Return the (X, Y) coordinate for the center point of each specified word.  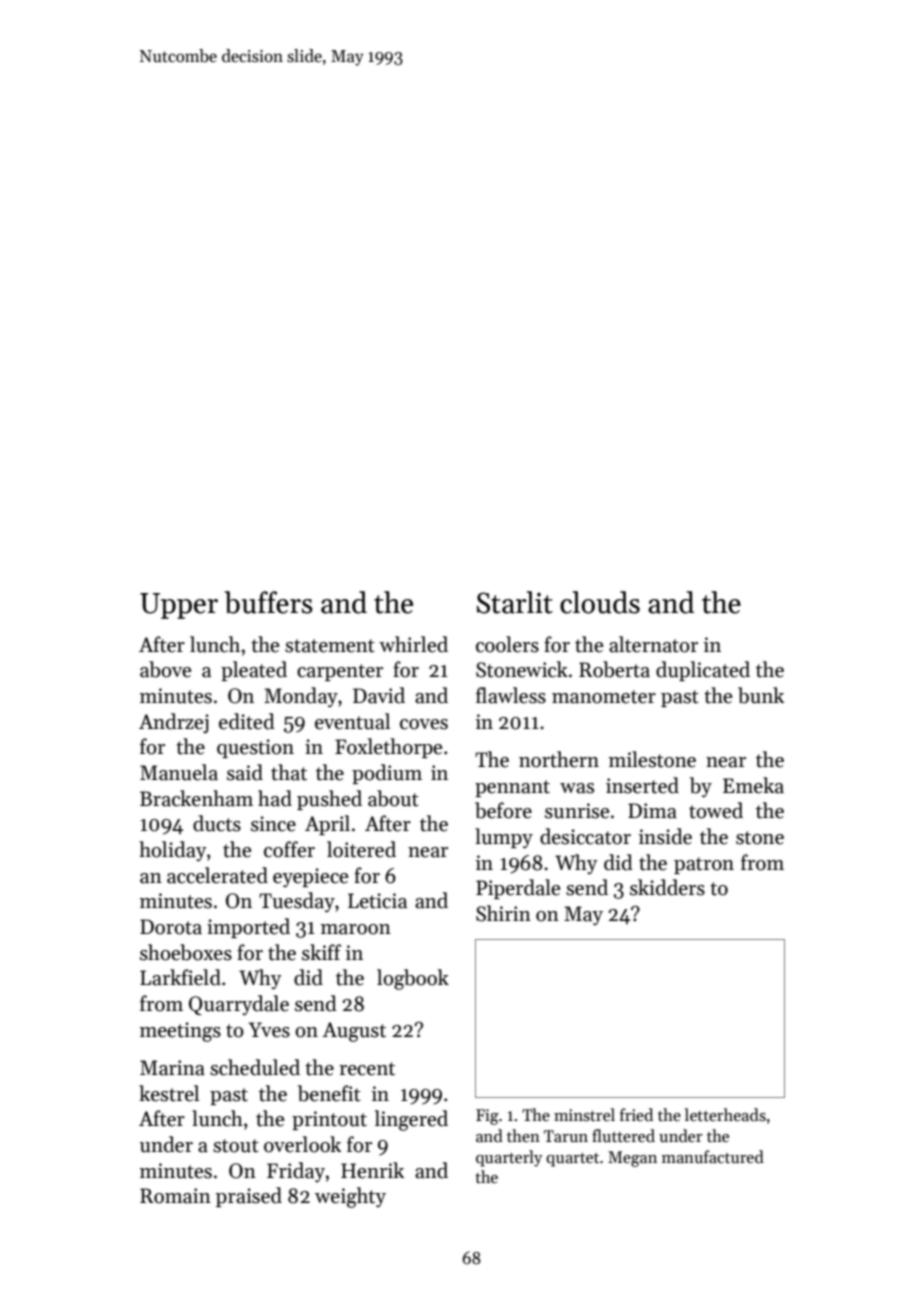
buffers (268, 602)
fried (636, 1114)
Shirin (503, 913)
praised (249, 1197)
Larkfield (180, 977)
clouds (600, 602)
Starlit (515, 602)
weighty (350, 1197)
